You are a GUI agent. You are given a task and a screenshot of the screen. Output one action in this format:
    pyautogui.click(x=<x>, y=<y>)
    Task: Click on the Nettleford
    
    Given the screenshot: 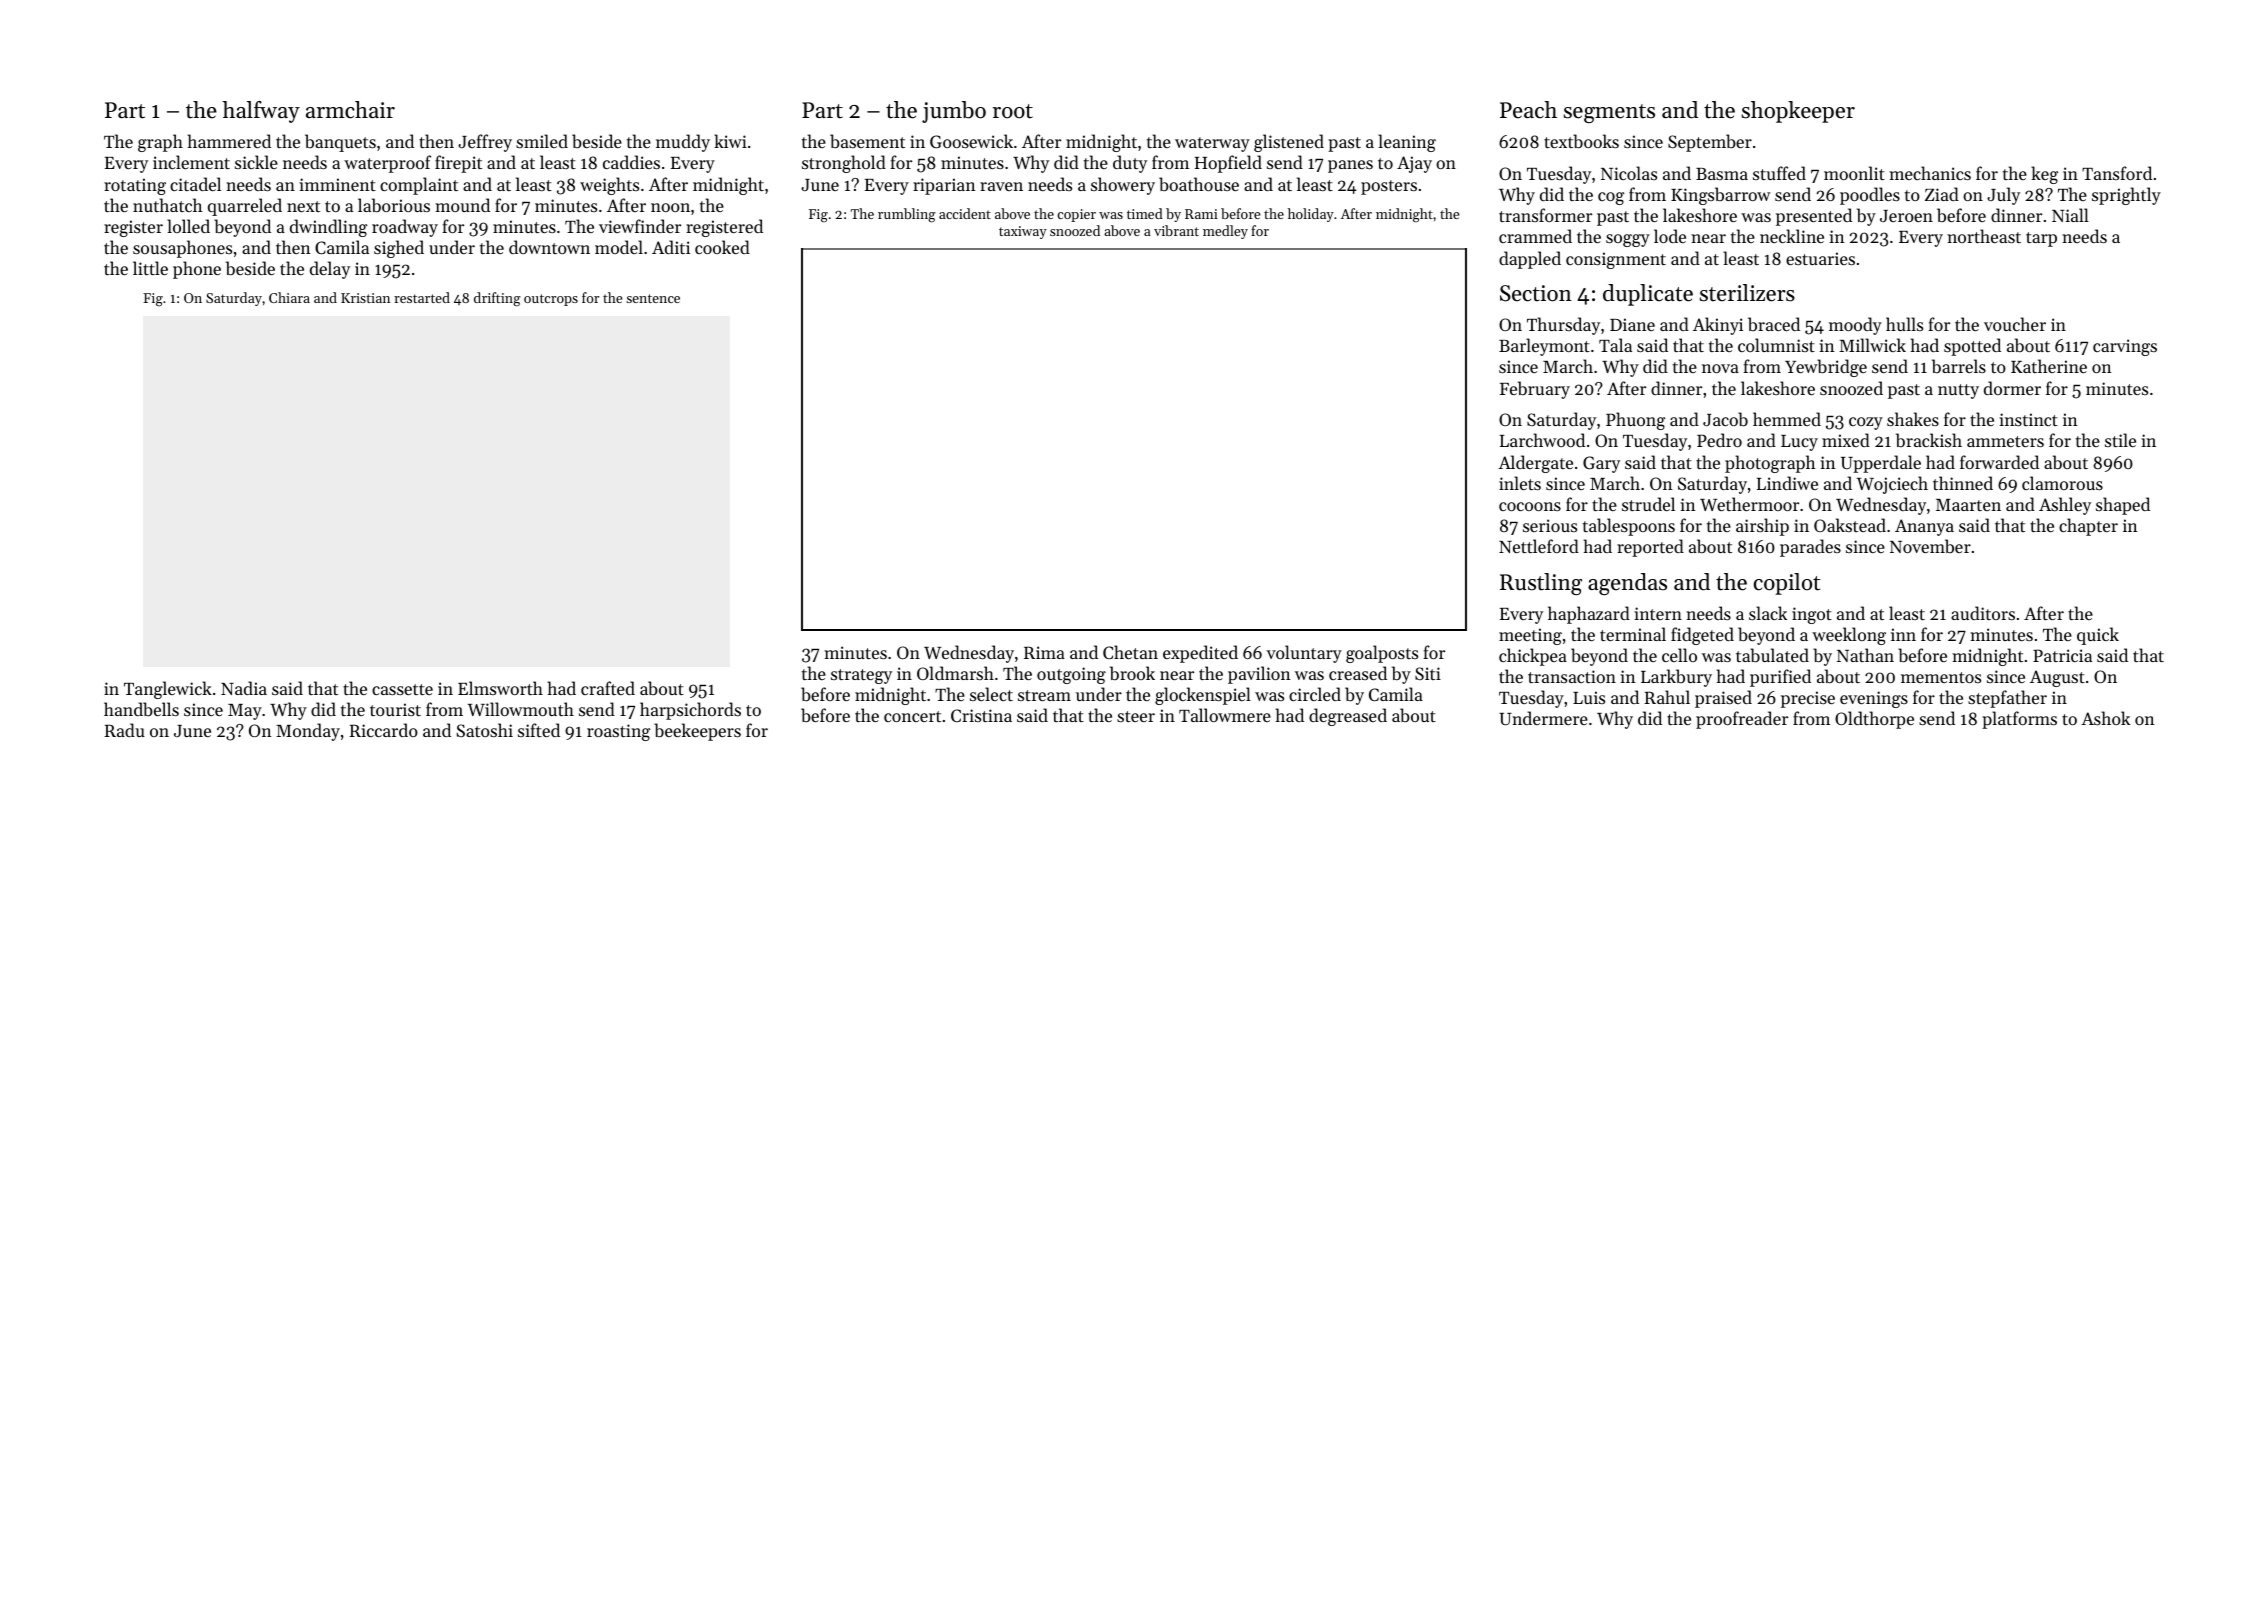 What is the action you would take?
    pyautogui.click(x=1539, y=546)
